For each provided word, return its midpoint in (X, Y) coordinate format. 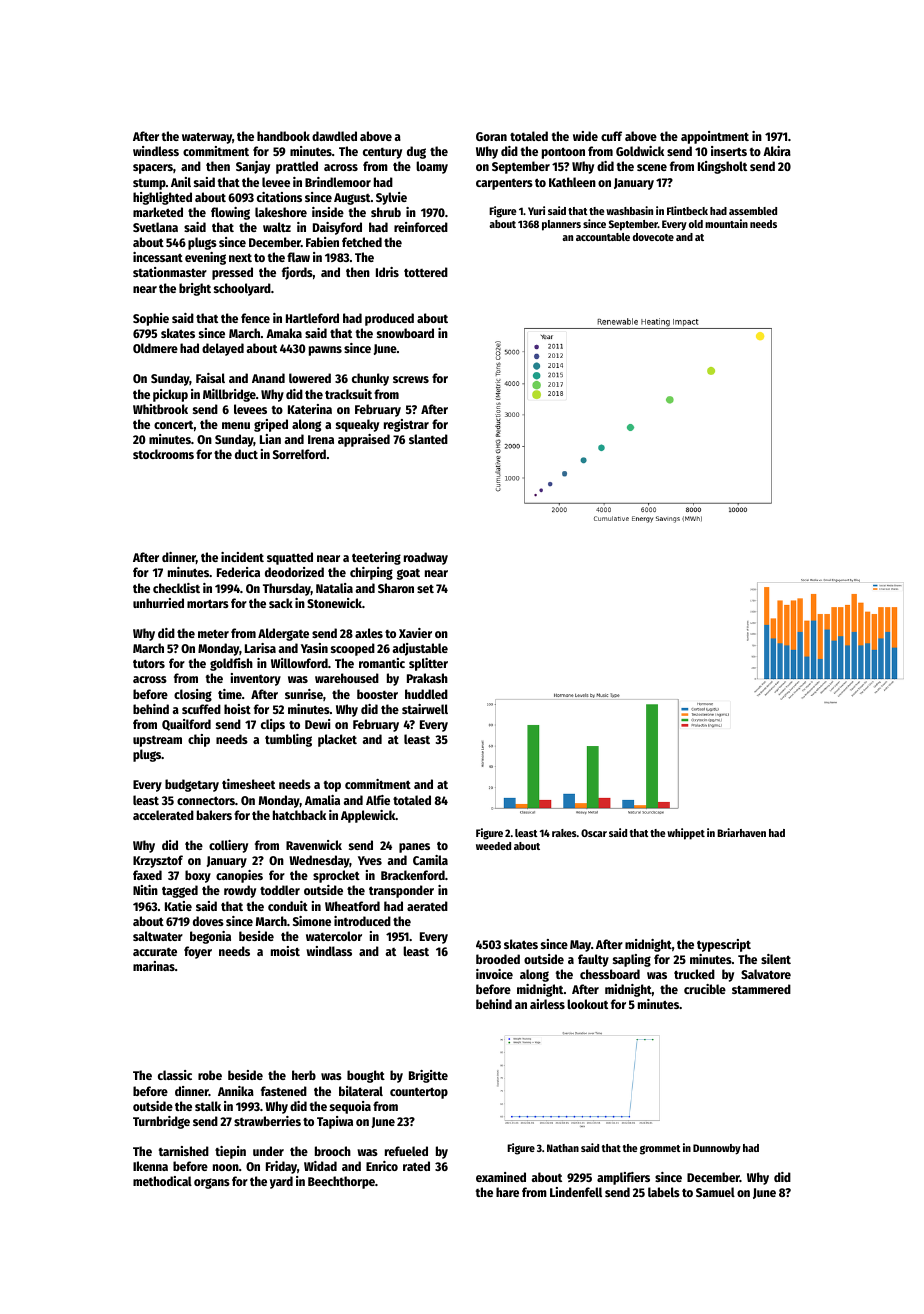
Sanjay (253, 167)
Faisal (210, 378)
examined (501, 1177)
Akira (777, 151)
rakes (564, 833)
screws (411, 379)
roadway (426, 558)
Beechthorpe (341, 1182)
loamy (432, 167)
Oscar (594, 833)
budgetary (192, 785)
